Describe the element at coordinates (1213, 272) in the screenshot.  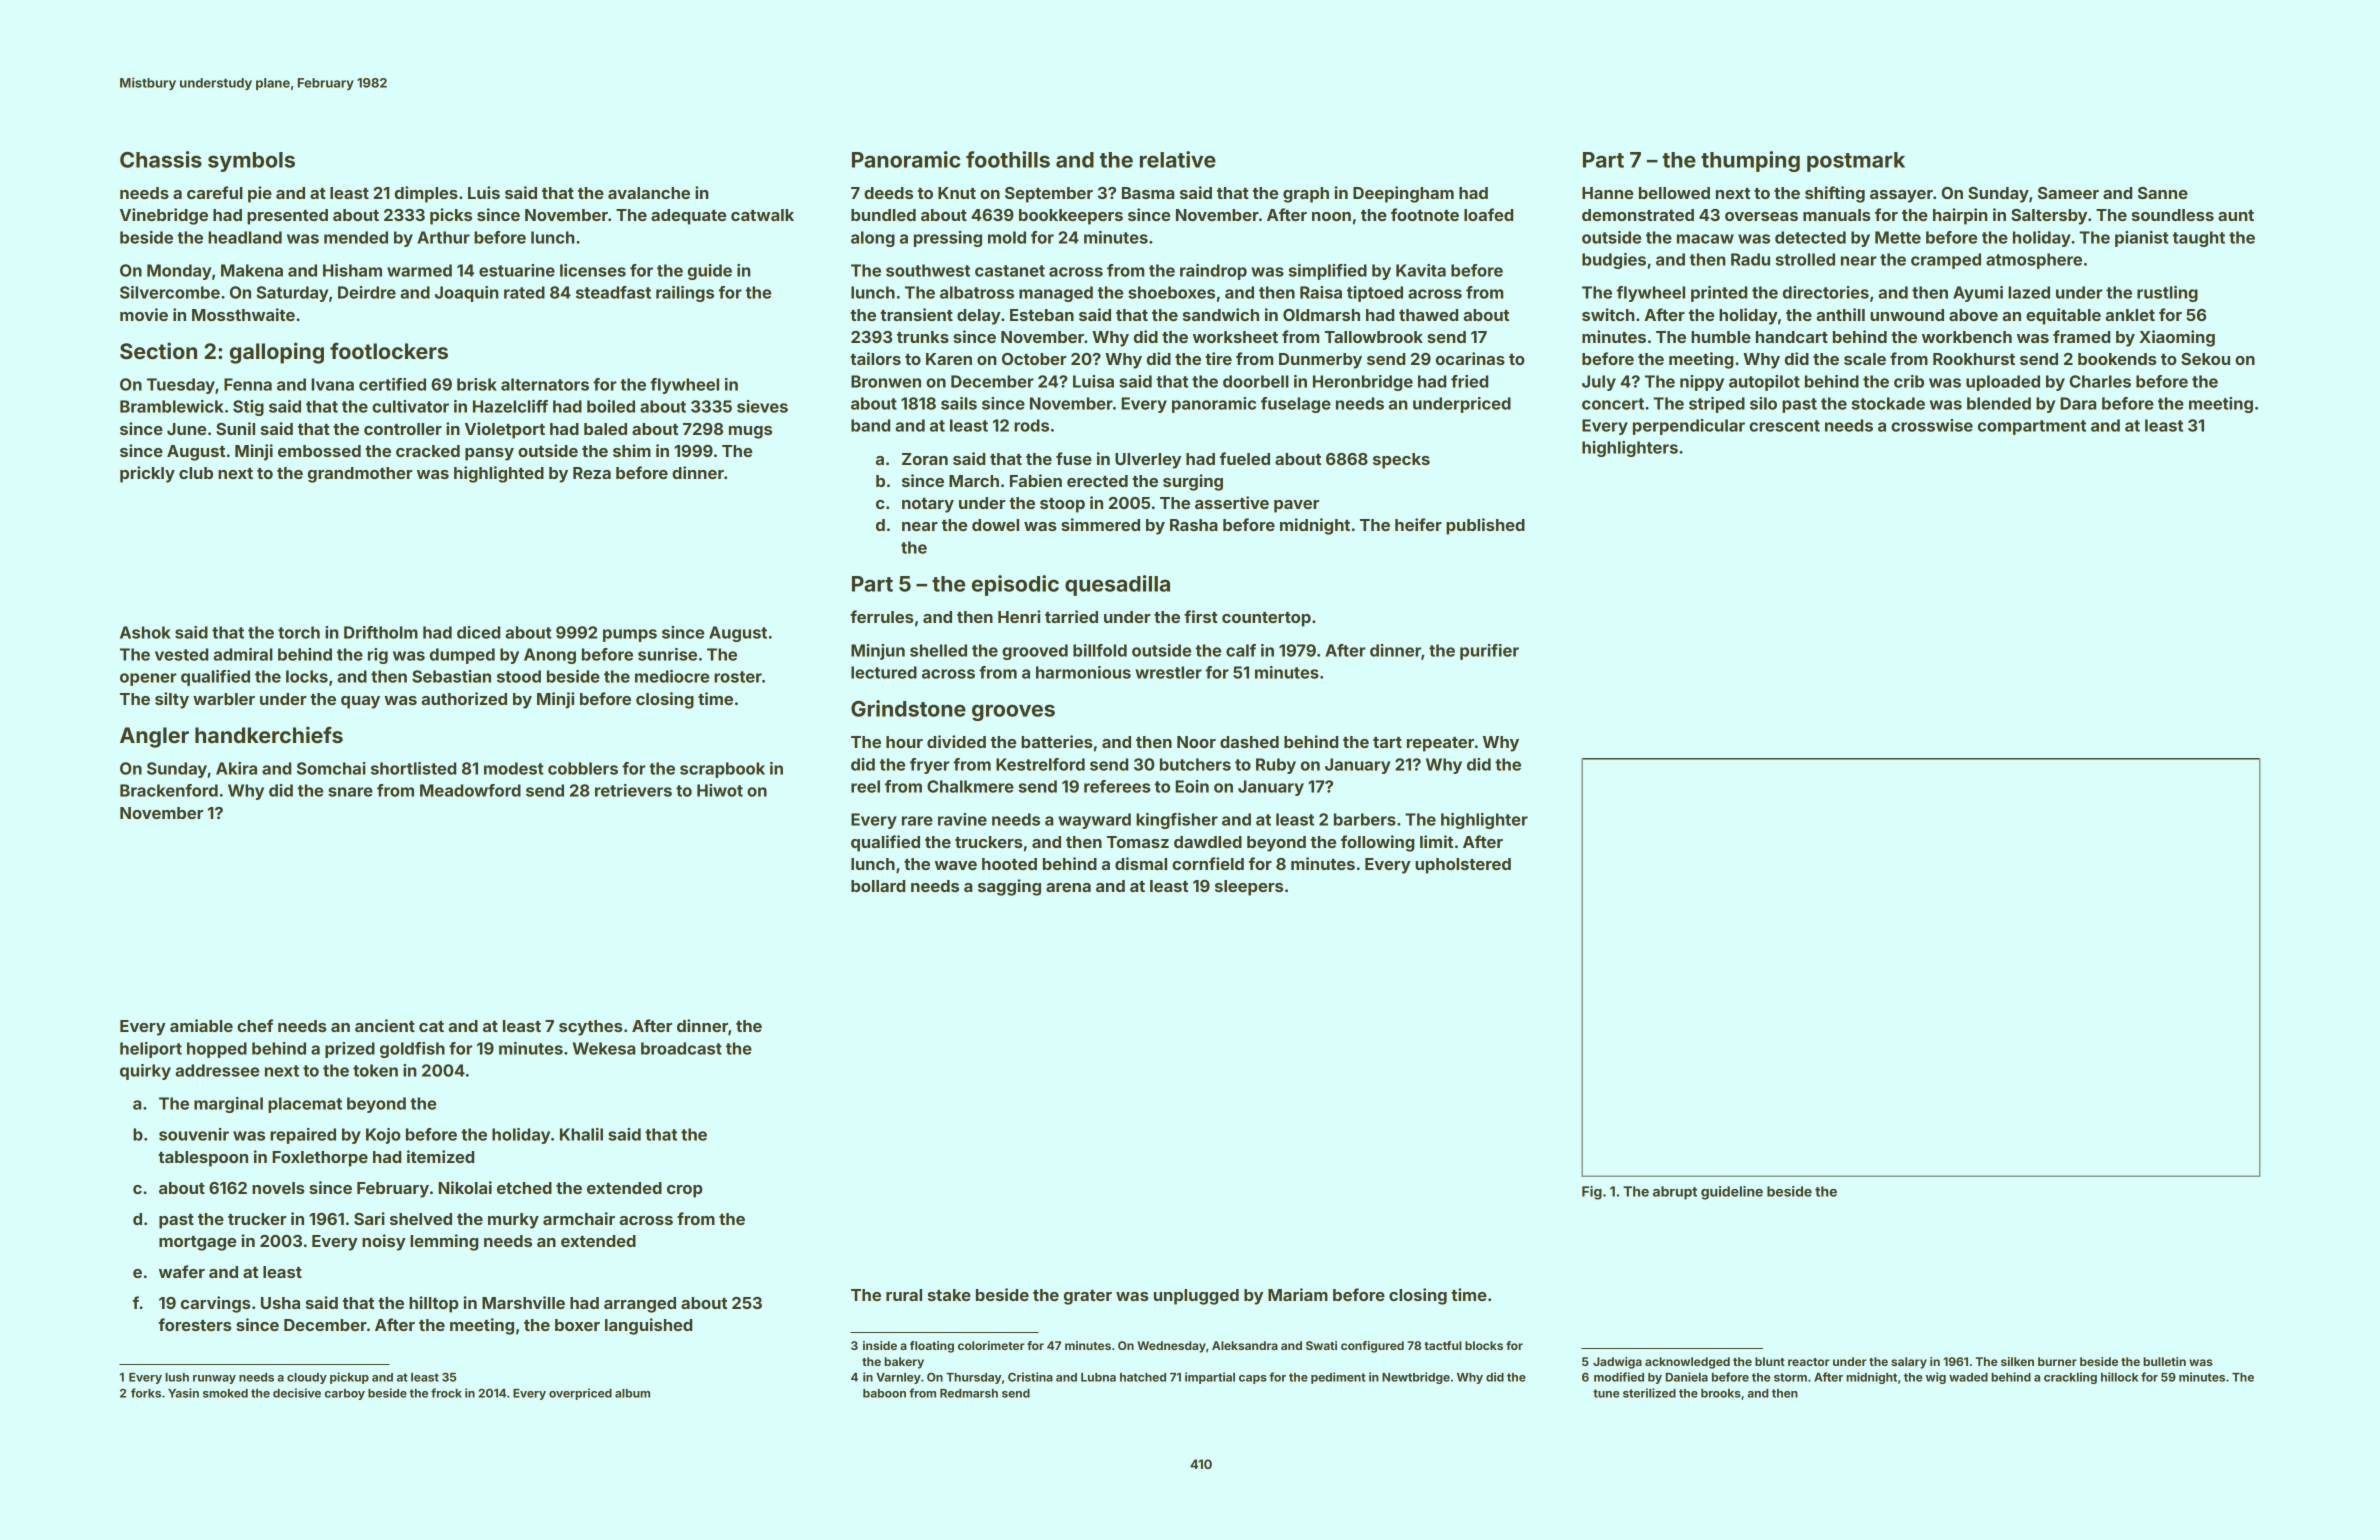
I see `raindrop` at that location.
